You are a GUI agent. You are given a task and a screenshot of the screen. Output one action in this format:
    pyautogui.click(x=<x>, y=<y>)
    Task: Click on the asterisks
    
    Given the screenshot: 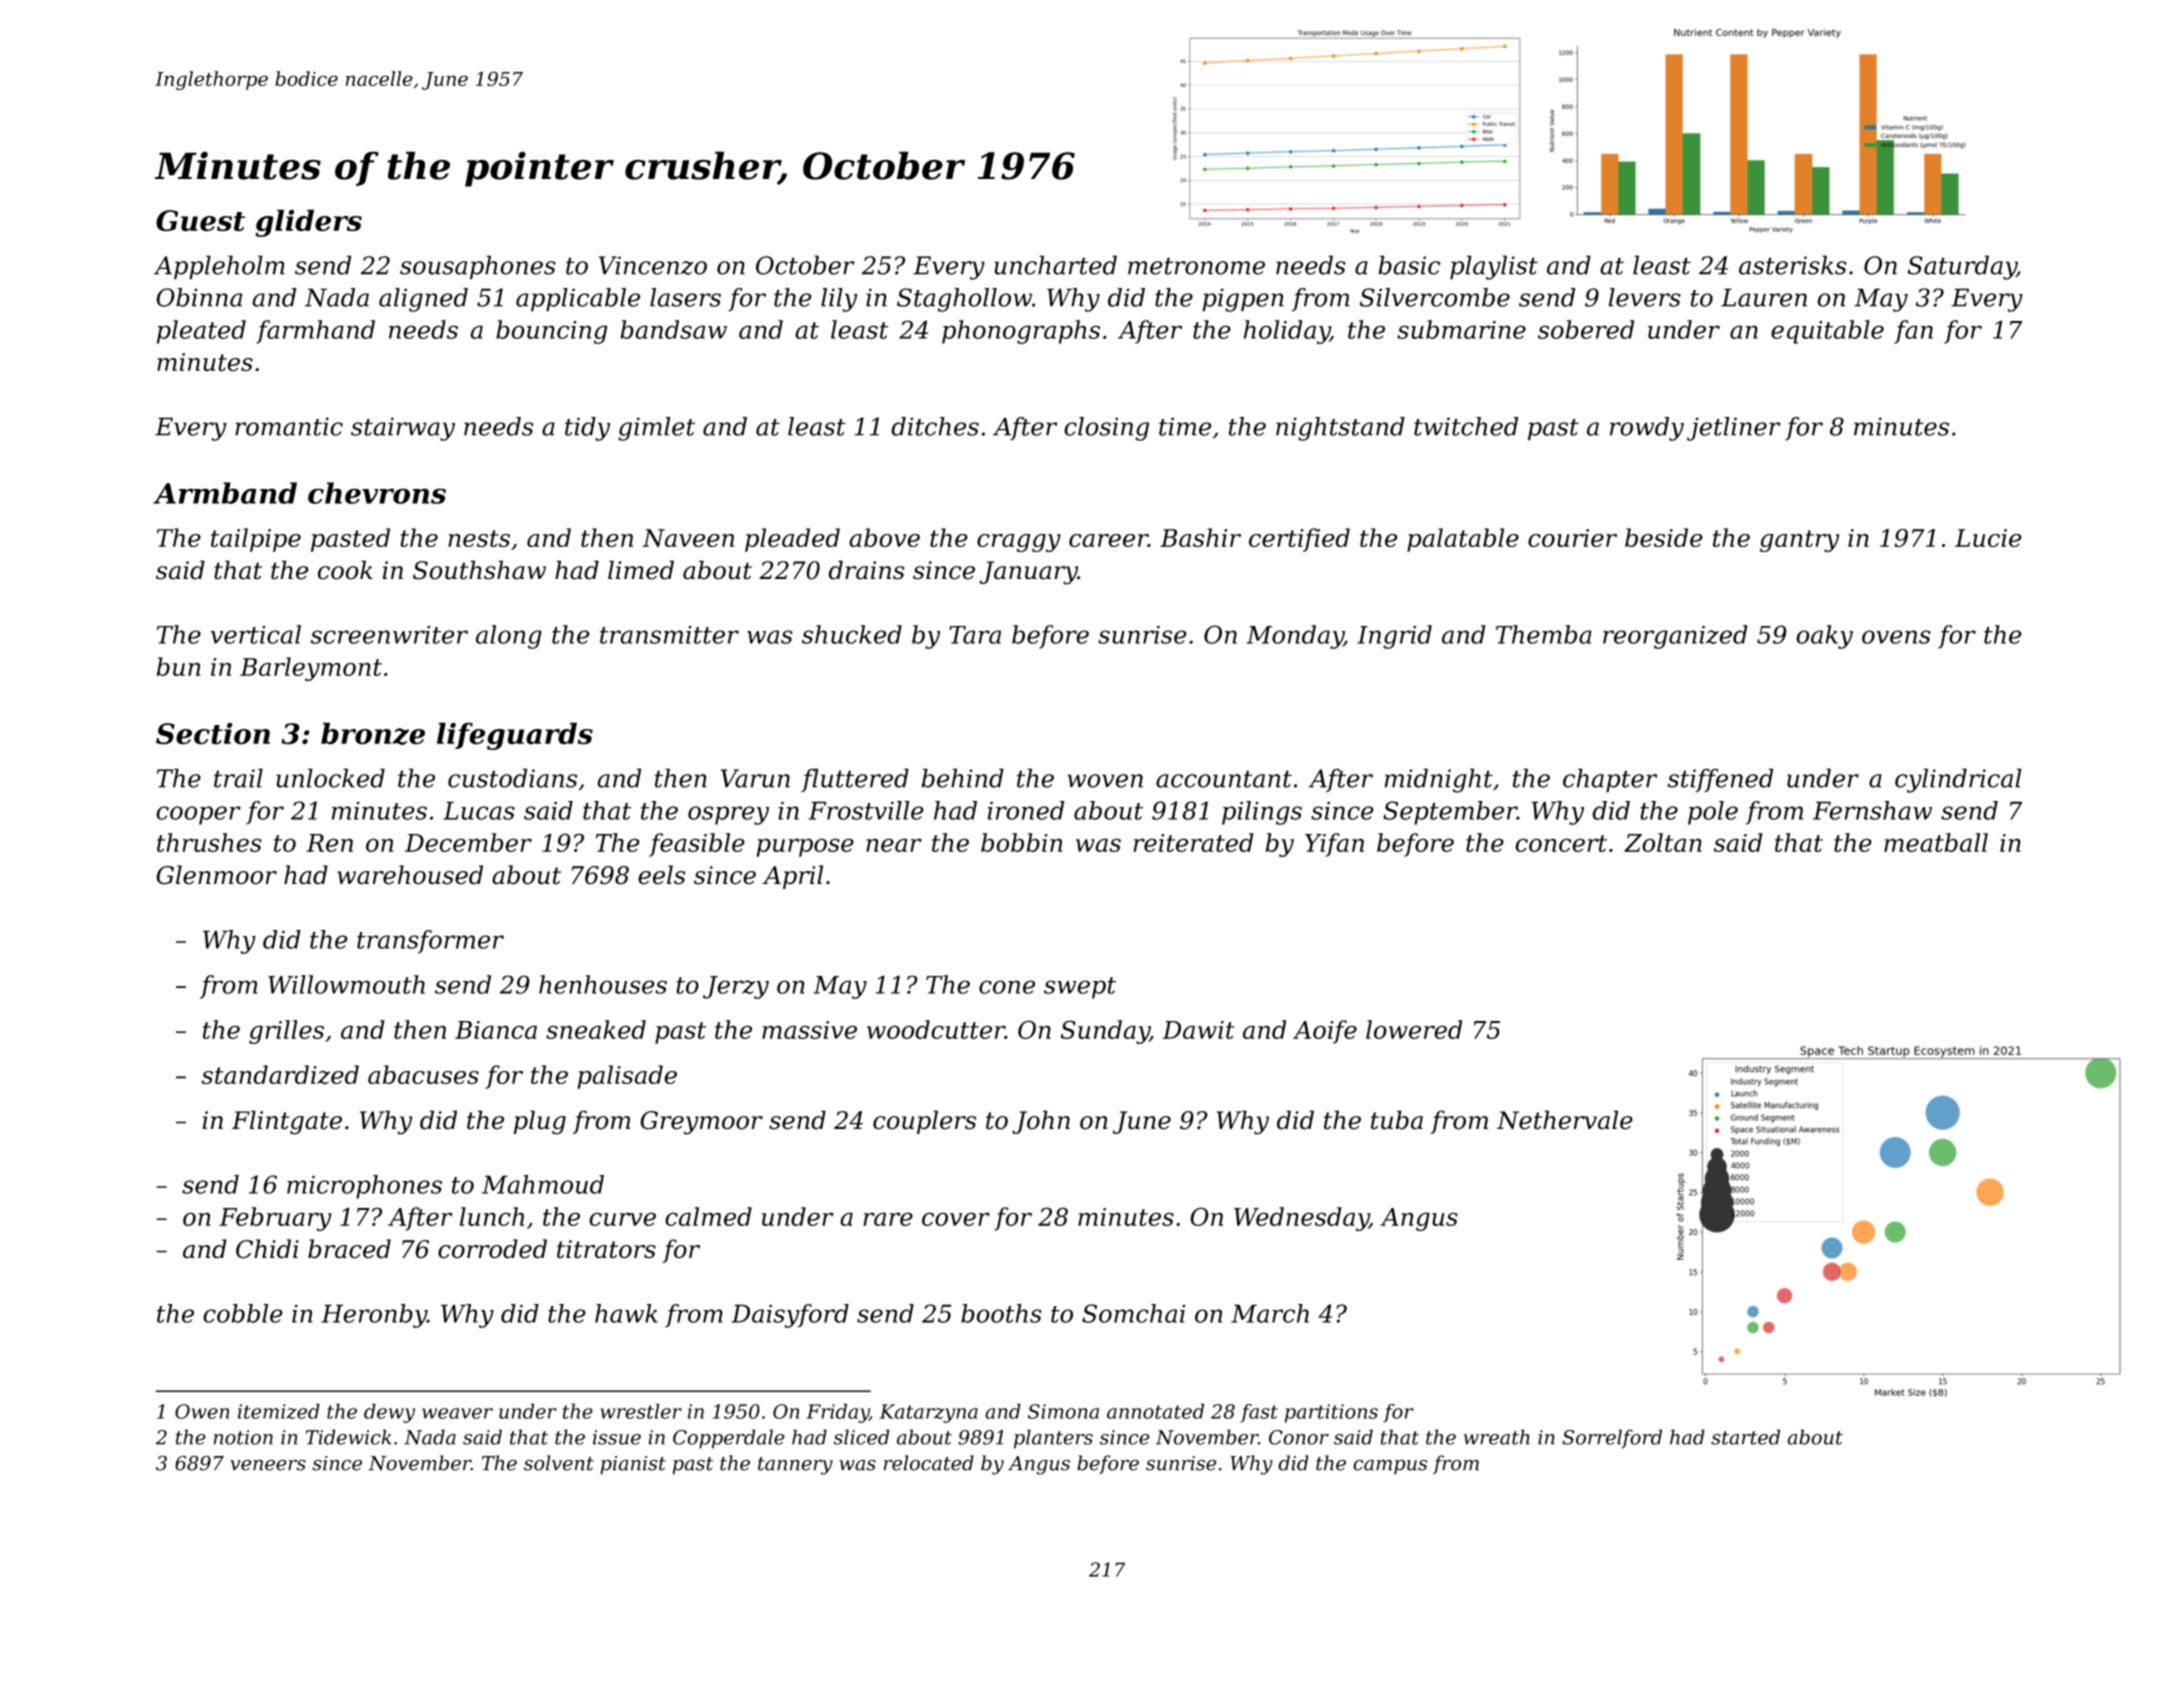 What is the action you would take?
    pyautogui.click(x=1793, y=265)
